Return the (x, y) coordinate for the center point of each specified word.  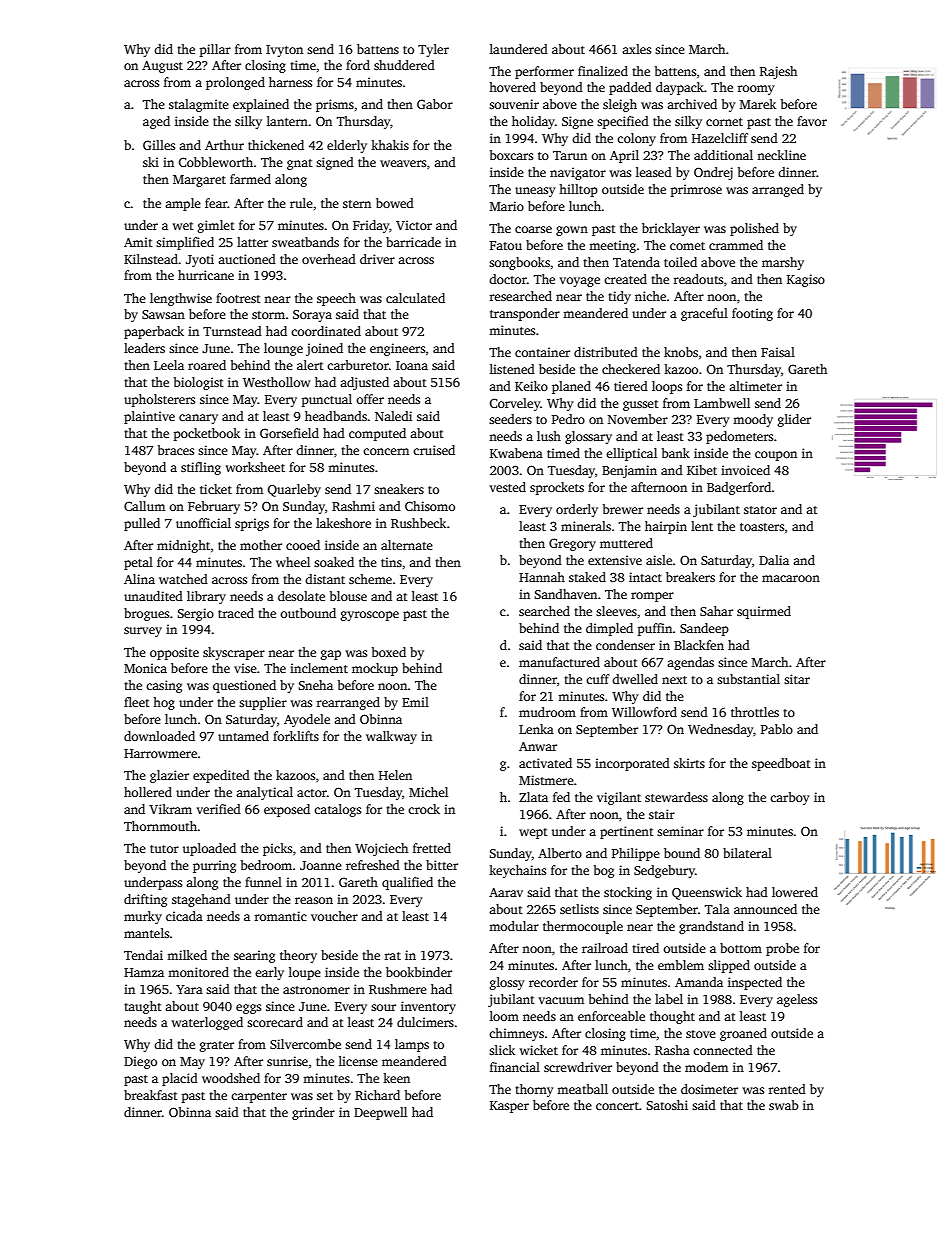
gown (572, 231)
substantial (748, 679)
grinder (313, 1113)
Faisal (778, 352)
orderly (577, 510)
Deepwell (380, 1113)
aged (156, 122)
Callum (144, 506)
